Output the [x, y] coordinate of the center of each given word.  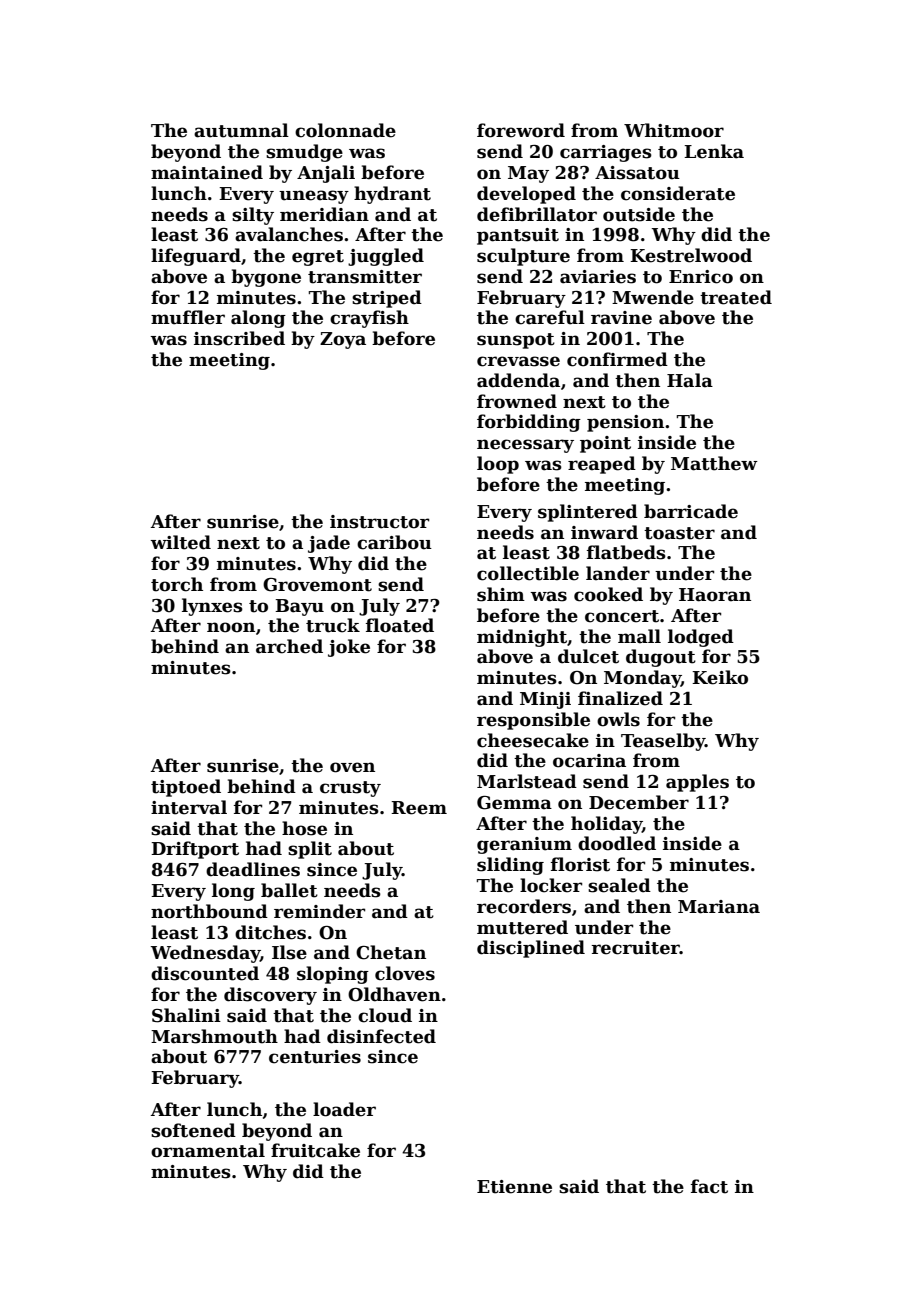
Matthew [714, 463]
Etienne [514, 1187]
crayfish [369, 319]
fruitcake [315, 1150]
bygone [266, 278]
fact [709, 1186]
